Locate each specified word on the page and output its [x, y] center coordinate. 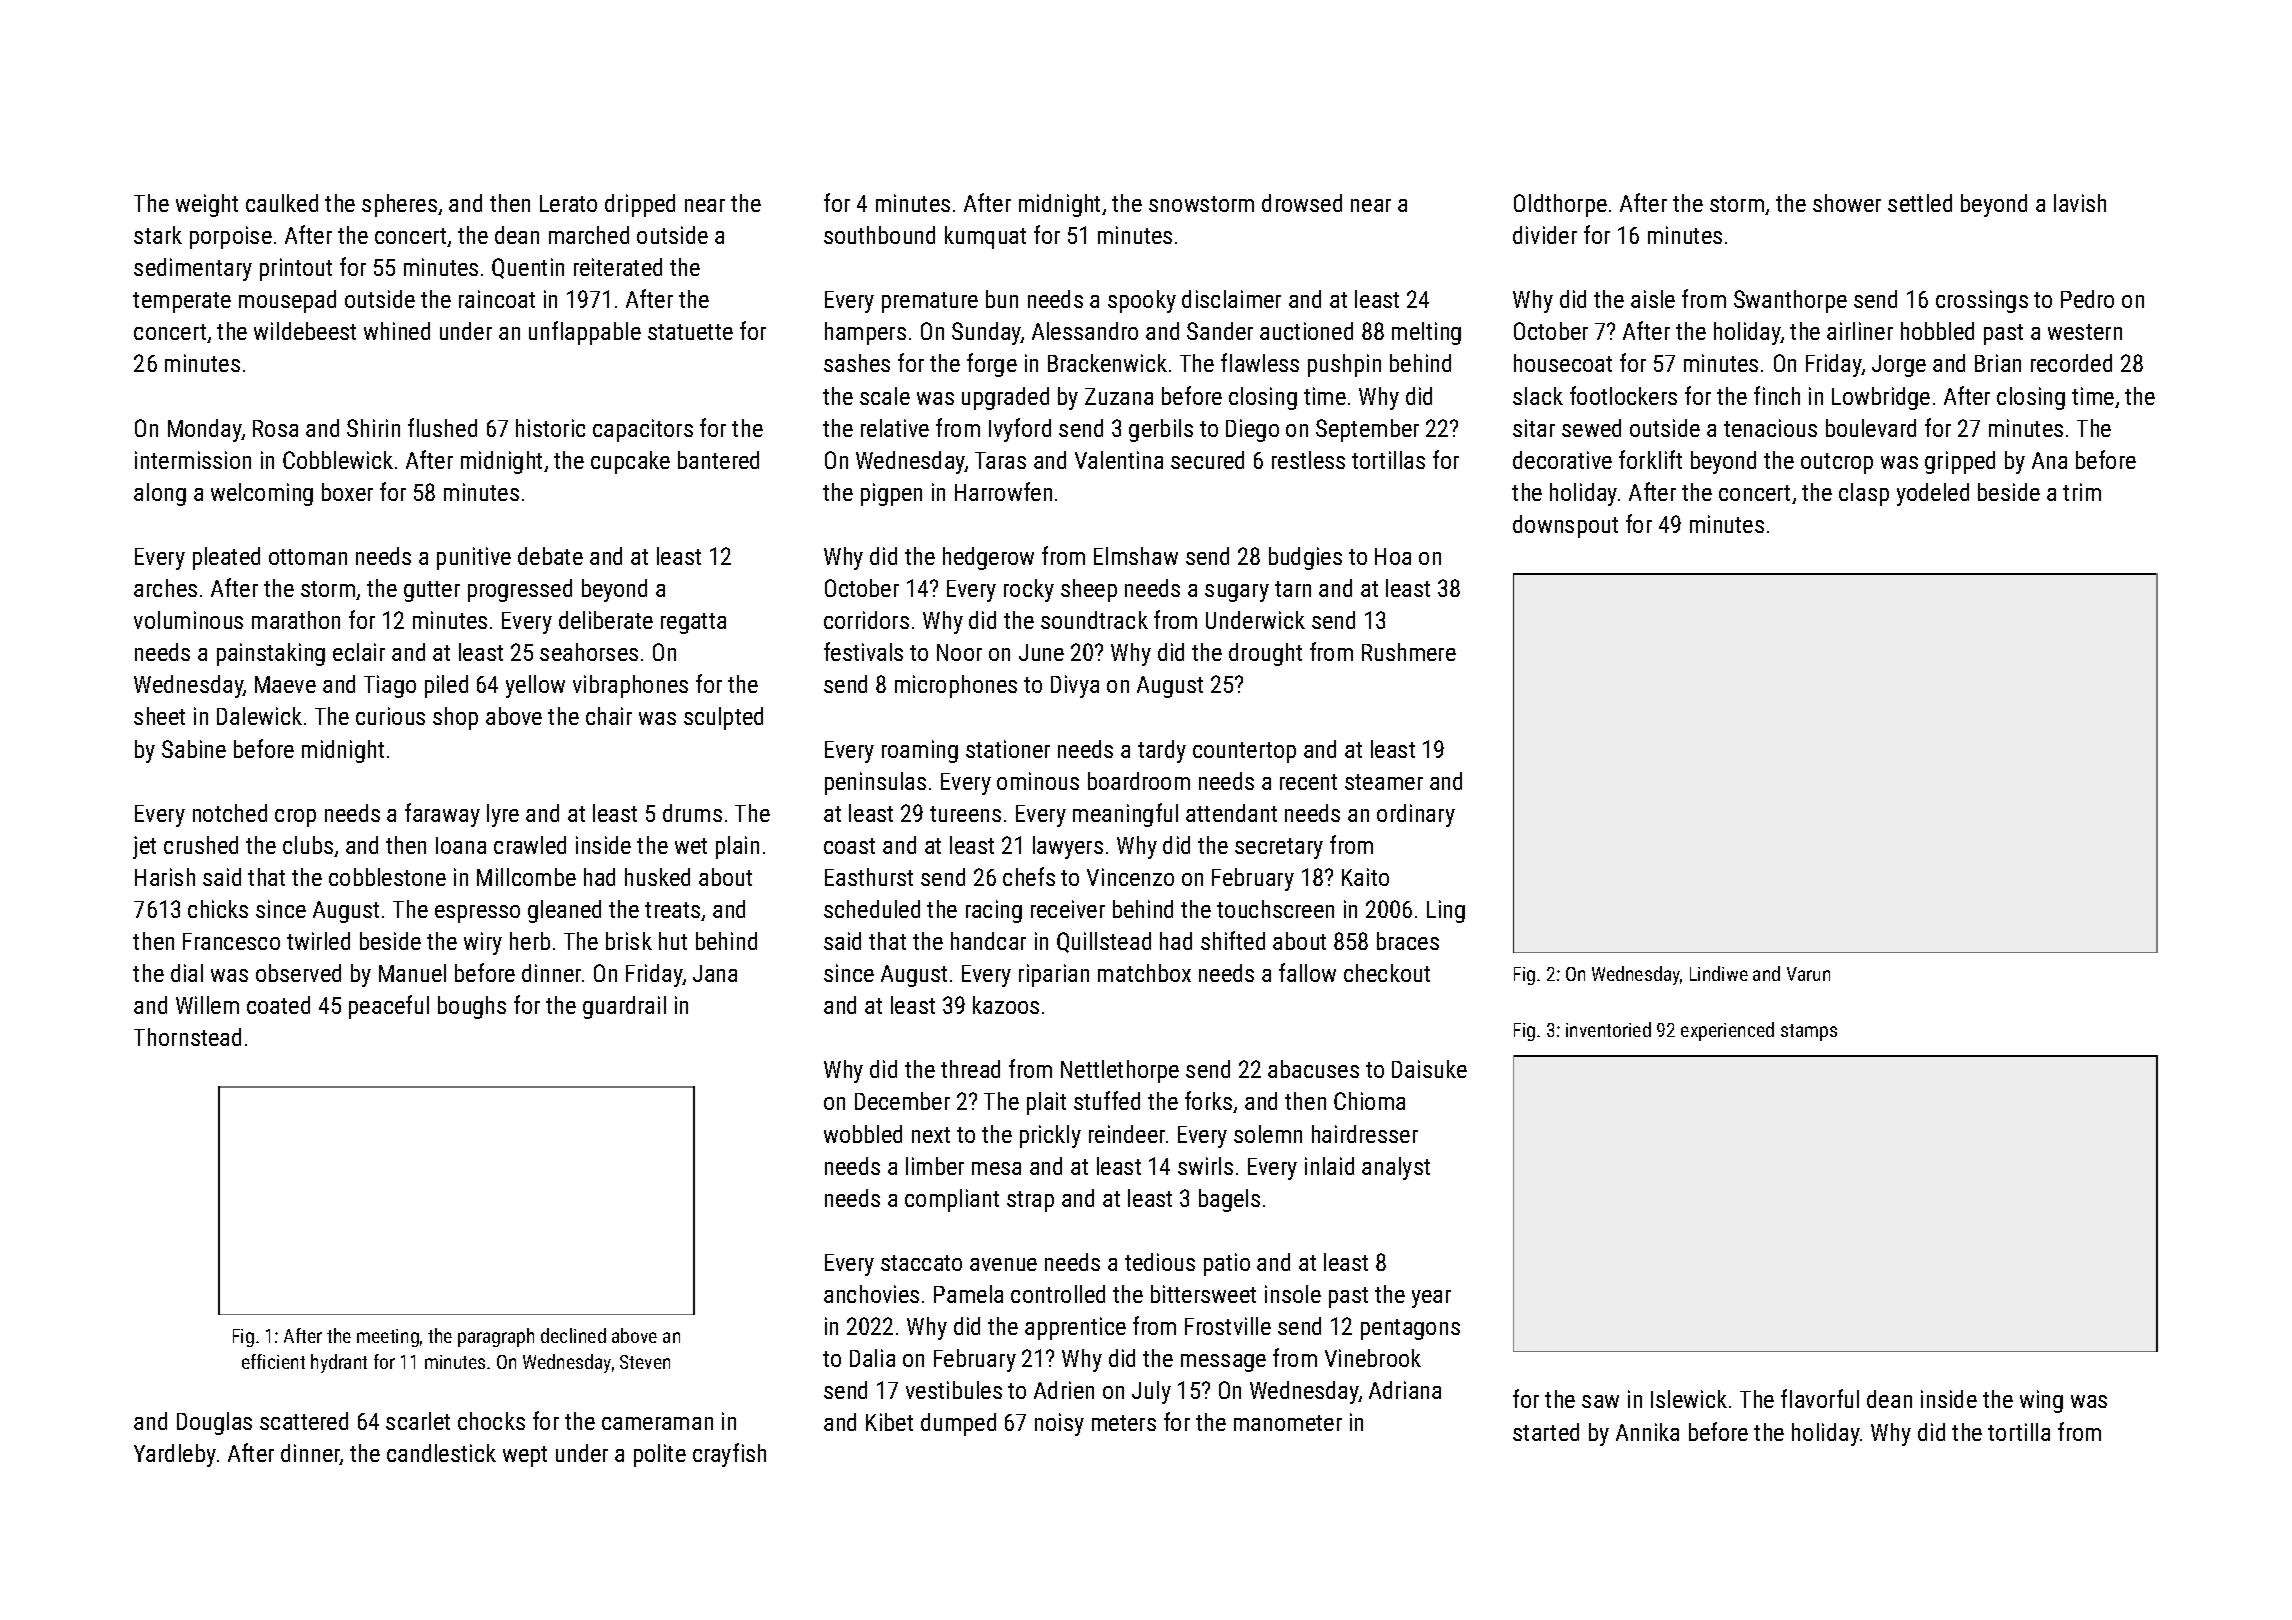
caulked [282, 203]
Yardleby [175, 1455]
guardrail [624, 1007]
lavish [2080, 203]
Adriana [1405, 1390]
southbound [879, 235]
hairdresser [1365, 1134]
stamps [1809, 1032]
